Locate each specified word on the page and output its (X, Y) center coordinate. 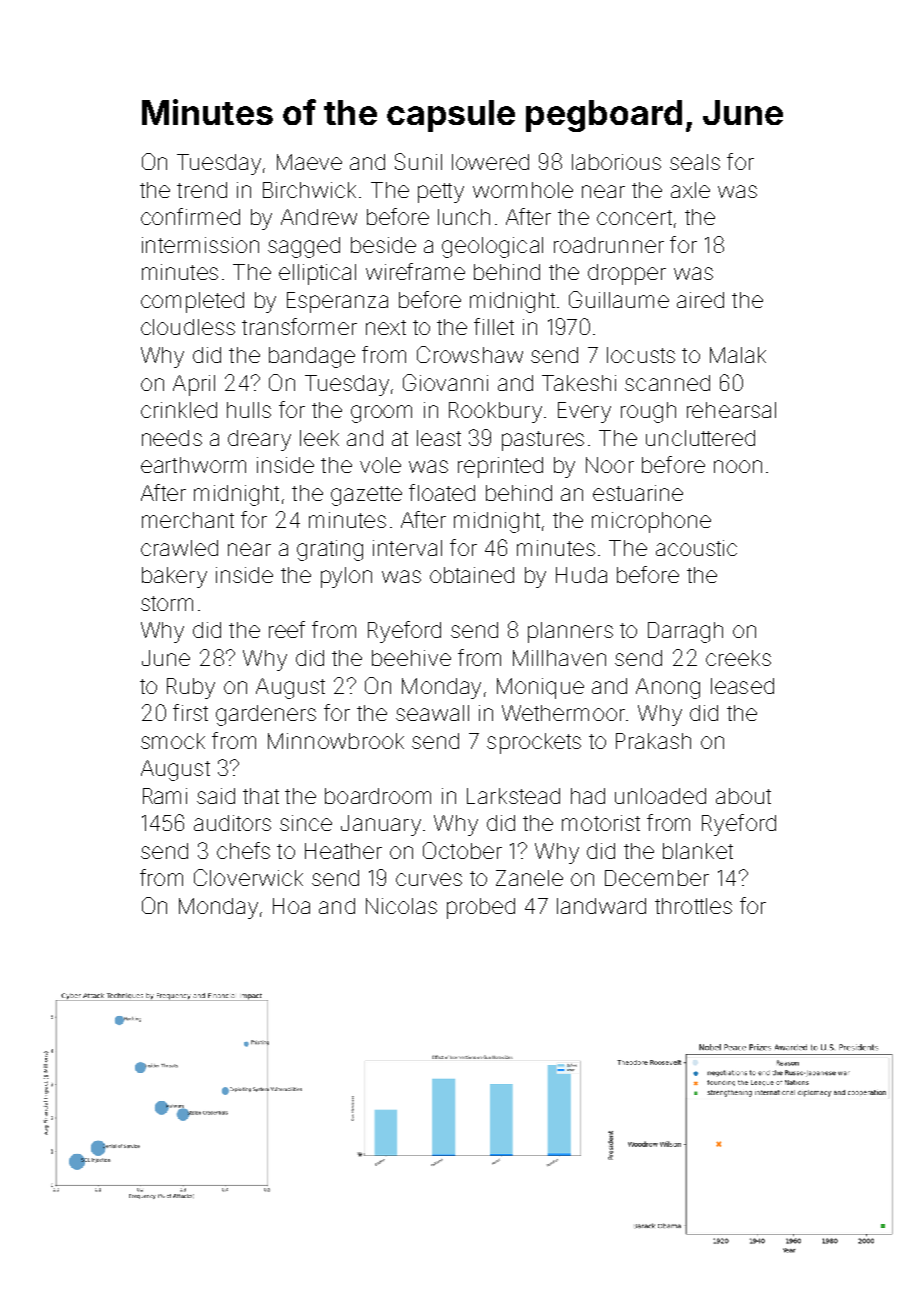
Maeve (309, 162)
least (439, 438)
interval (407, 548)
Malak (738, 355)
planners (570, 632)
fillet (494, 326)
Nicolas (401, 906)
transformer (299, 326)
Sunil (418, 161)
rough (648, 412)
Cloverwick (248, 877)
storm (167, 603)
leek (319, 438)
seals (695, 162)
